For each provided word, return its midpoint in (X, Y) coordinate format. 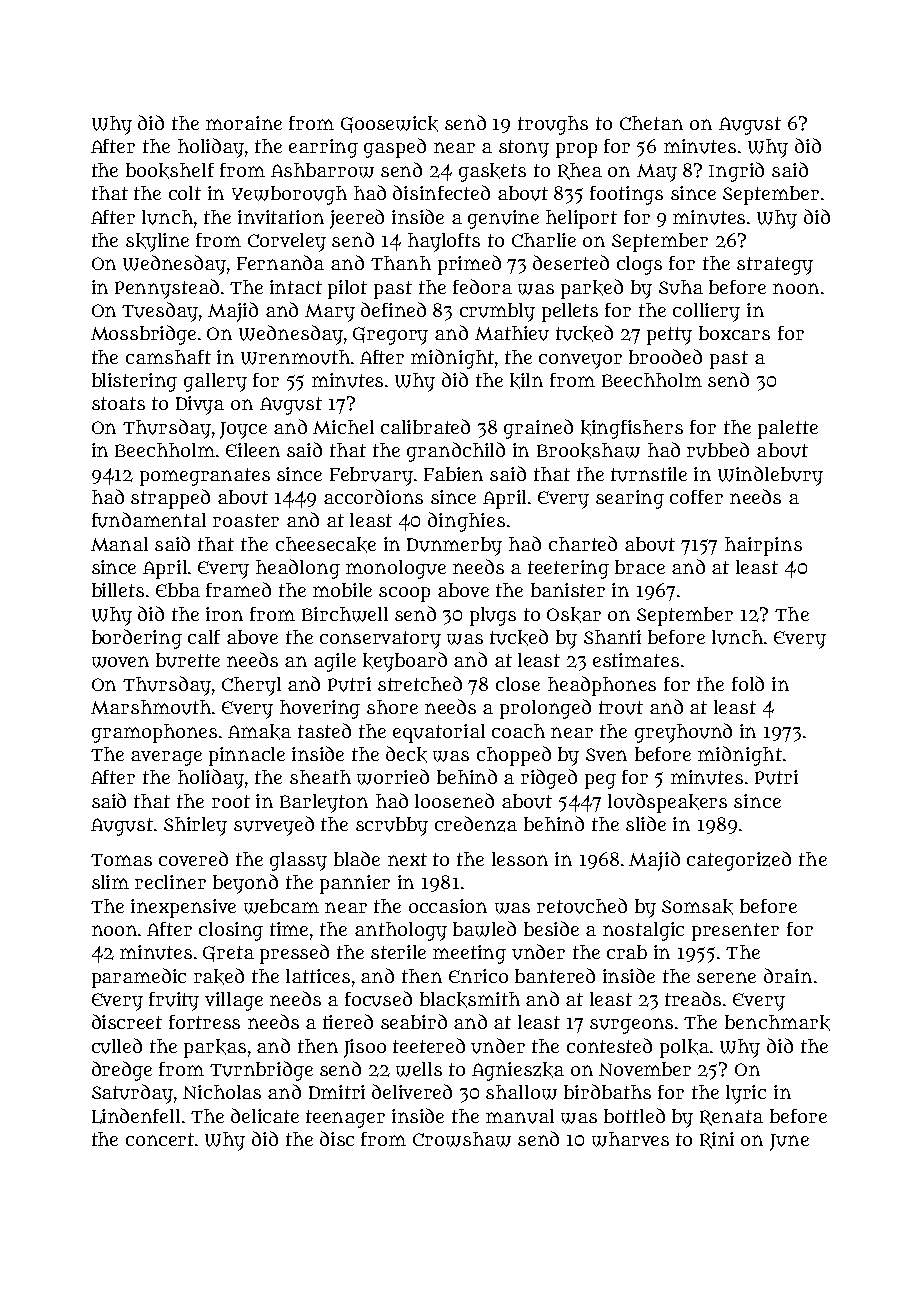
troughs (553, 125)
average (166, 758)
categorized (739, 861)
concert (160, 1139)
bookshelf (170, 171)
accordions (373, 496)
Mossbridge (143, 335)
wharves (630, 1139)
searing (630, 499)
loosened (454, 800)
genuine (503, 219)
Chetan (651, 123)
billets (118, 590)
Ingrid (736, 172)
